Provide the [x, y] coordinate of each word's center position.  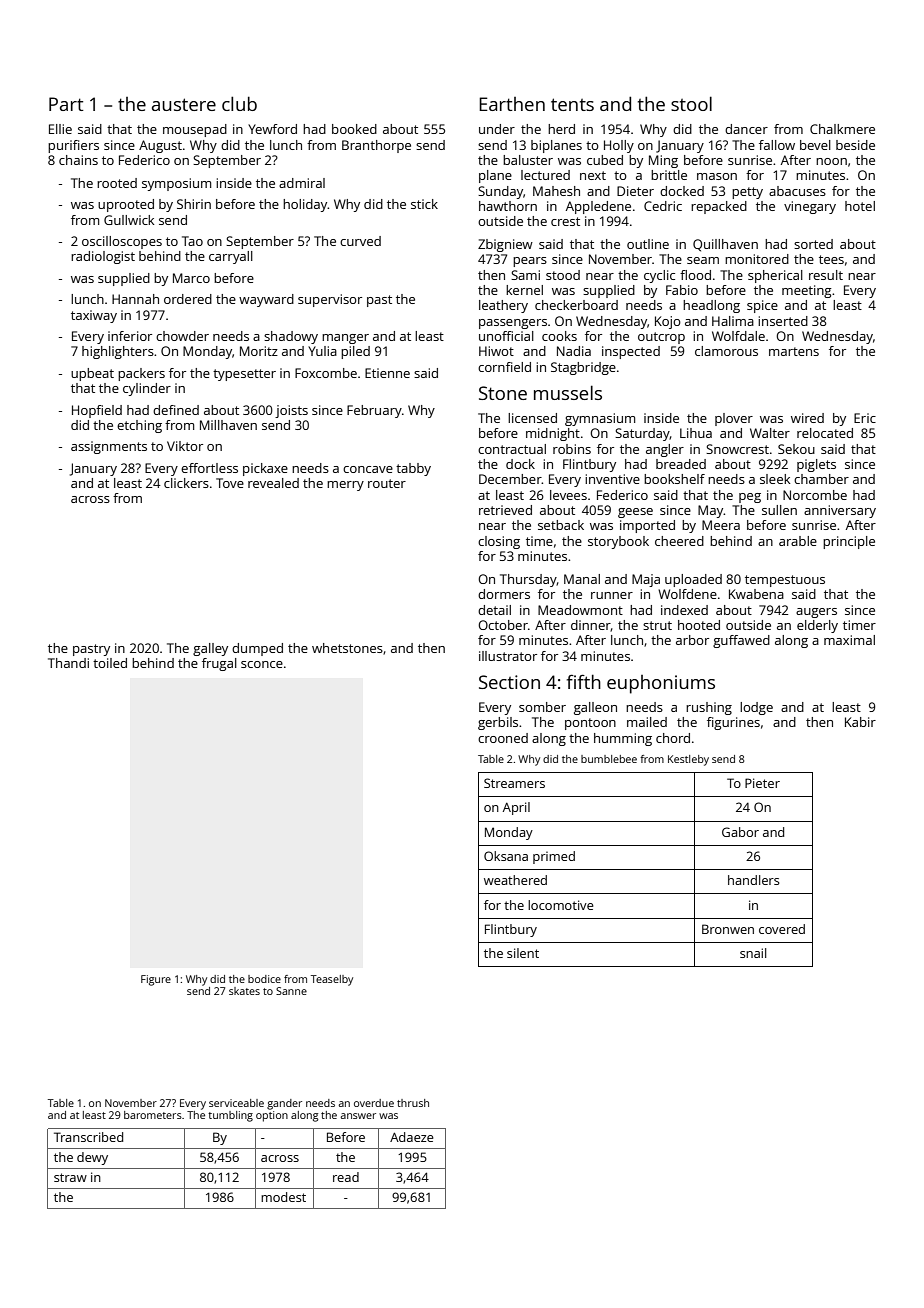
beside [855, 145]
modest [283, 1197]
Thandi [68, 663]
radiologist [103, 257]
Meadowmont [580, 610]
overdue [374, 1103]
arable [798, 541]
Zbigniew [505, 245]
